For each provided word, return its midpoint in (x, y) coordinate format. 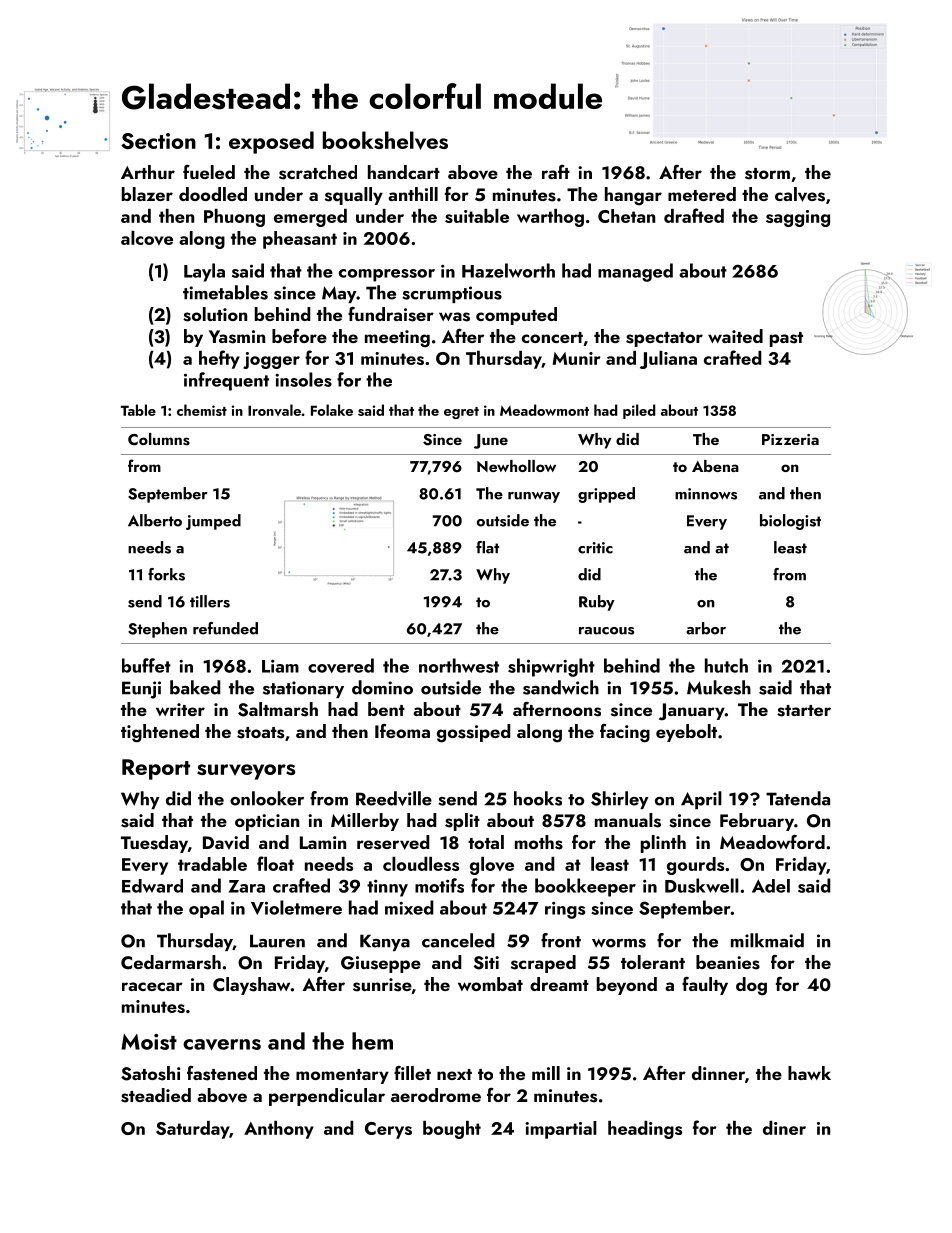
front (561, 940)
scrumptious (452, 294)
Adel (771, 886)
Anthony (279, 1130)
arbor (706, 628)
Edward (152, 886)
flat (487, 547)
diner (784, 1128)
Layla (204, 272)
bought (452, 1130)
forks (166, 574)
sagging (798, 218)
